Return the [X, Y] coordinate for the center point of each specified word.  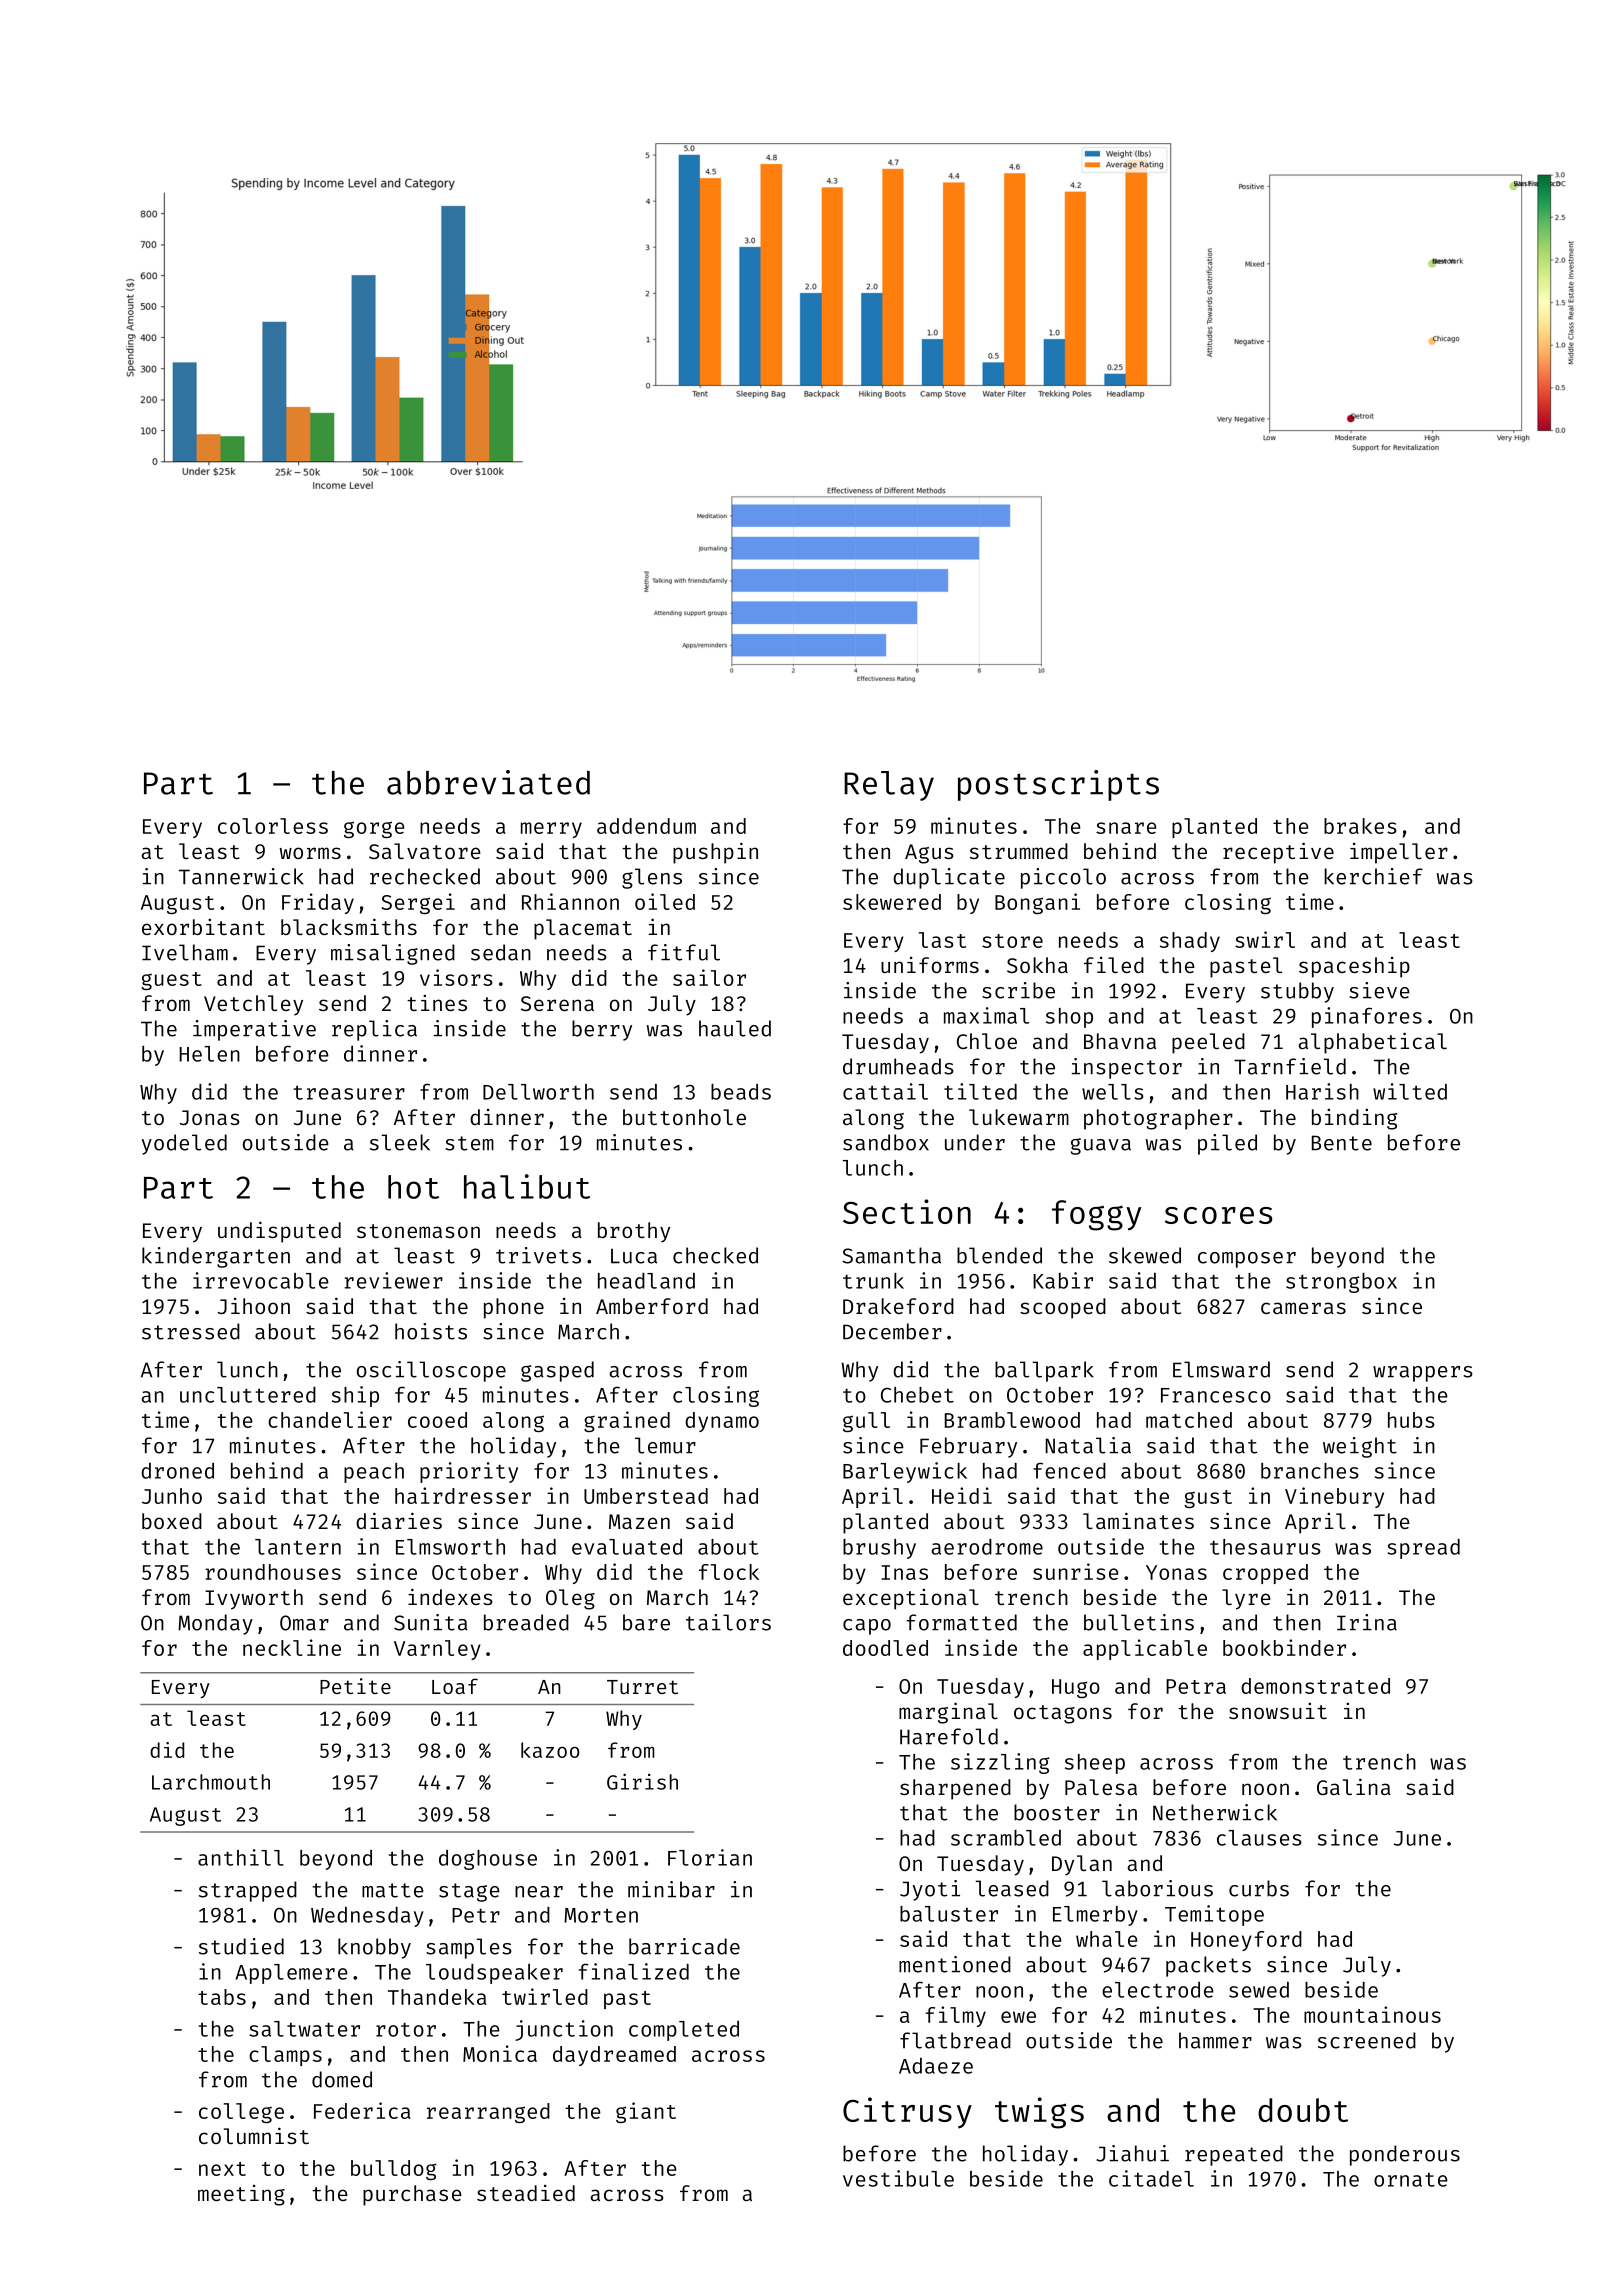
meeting [241, 2195]
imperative [254, 1030]
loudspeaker [494, 1974]
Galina [1354, 1786]
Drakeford [898, 1306]
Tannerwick [241, 876]
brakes [1360, 826]
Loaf [455, 1686]
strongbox [1341, 1283]
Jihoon [254, 1306]
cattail [885, 1091]
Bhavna [1120, 1041]
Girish [642, 1781]
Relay [889, 786]
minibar [671, 1889]
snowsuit [1278, 1711]
